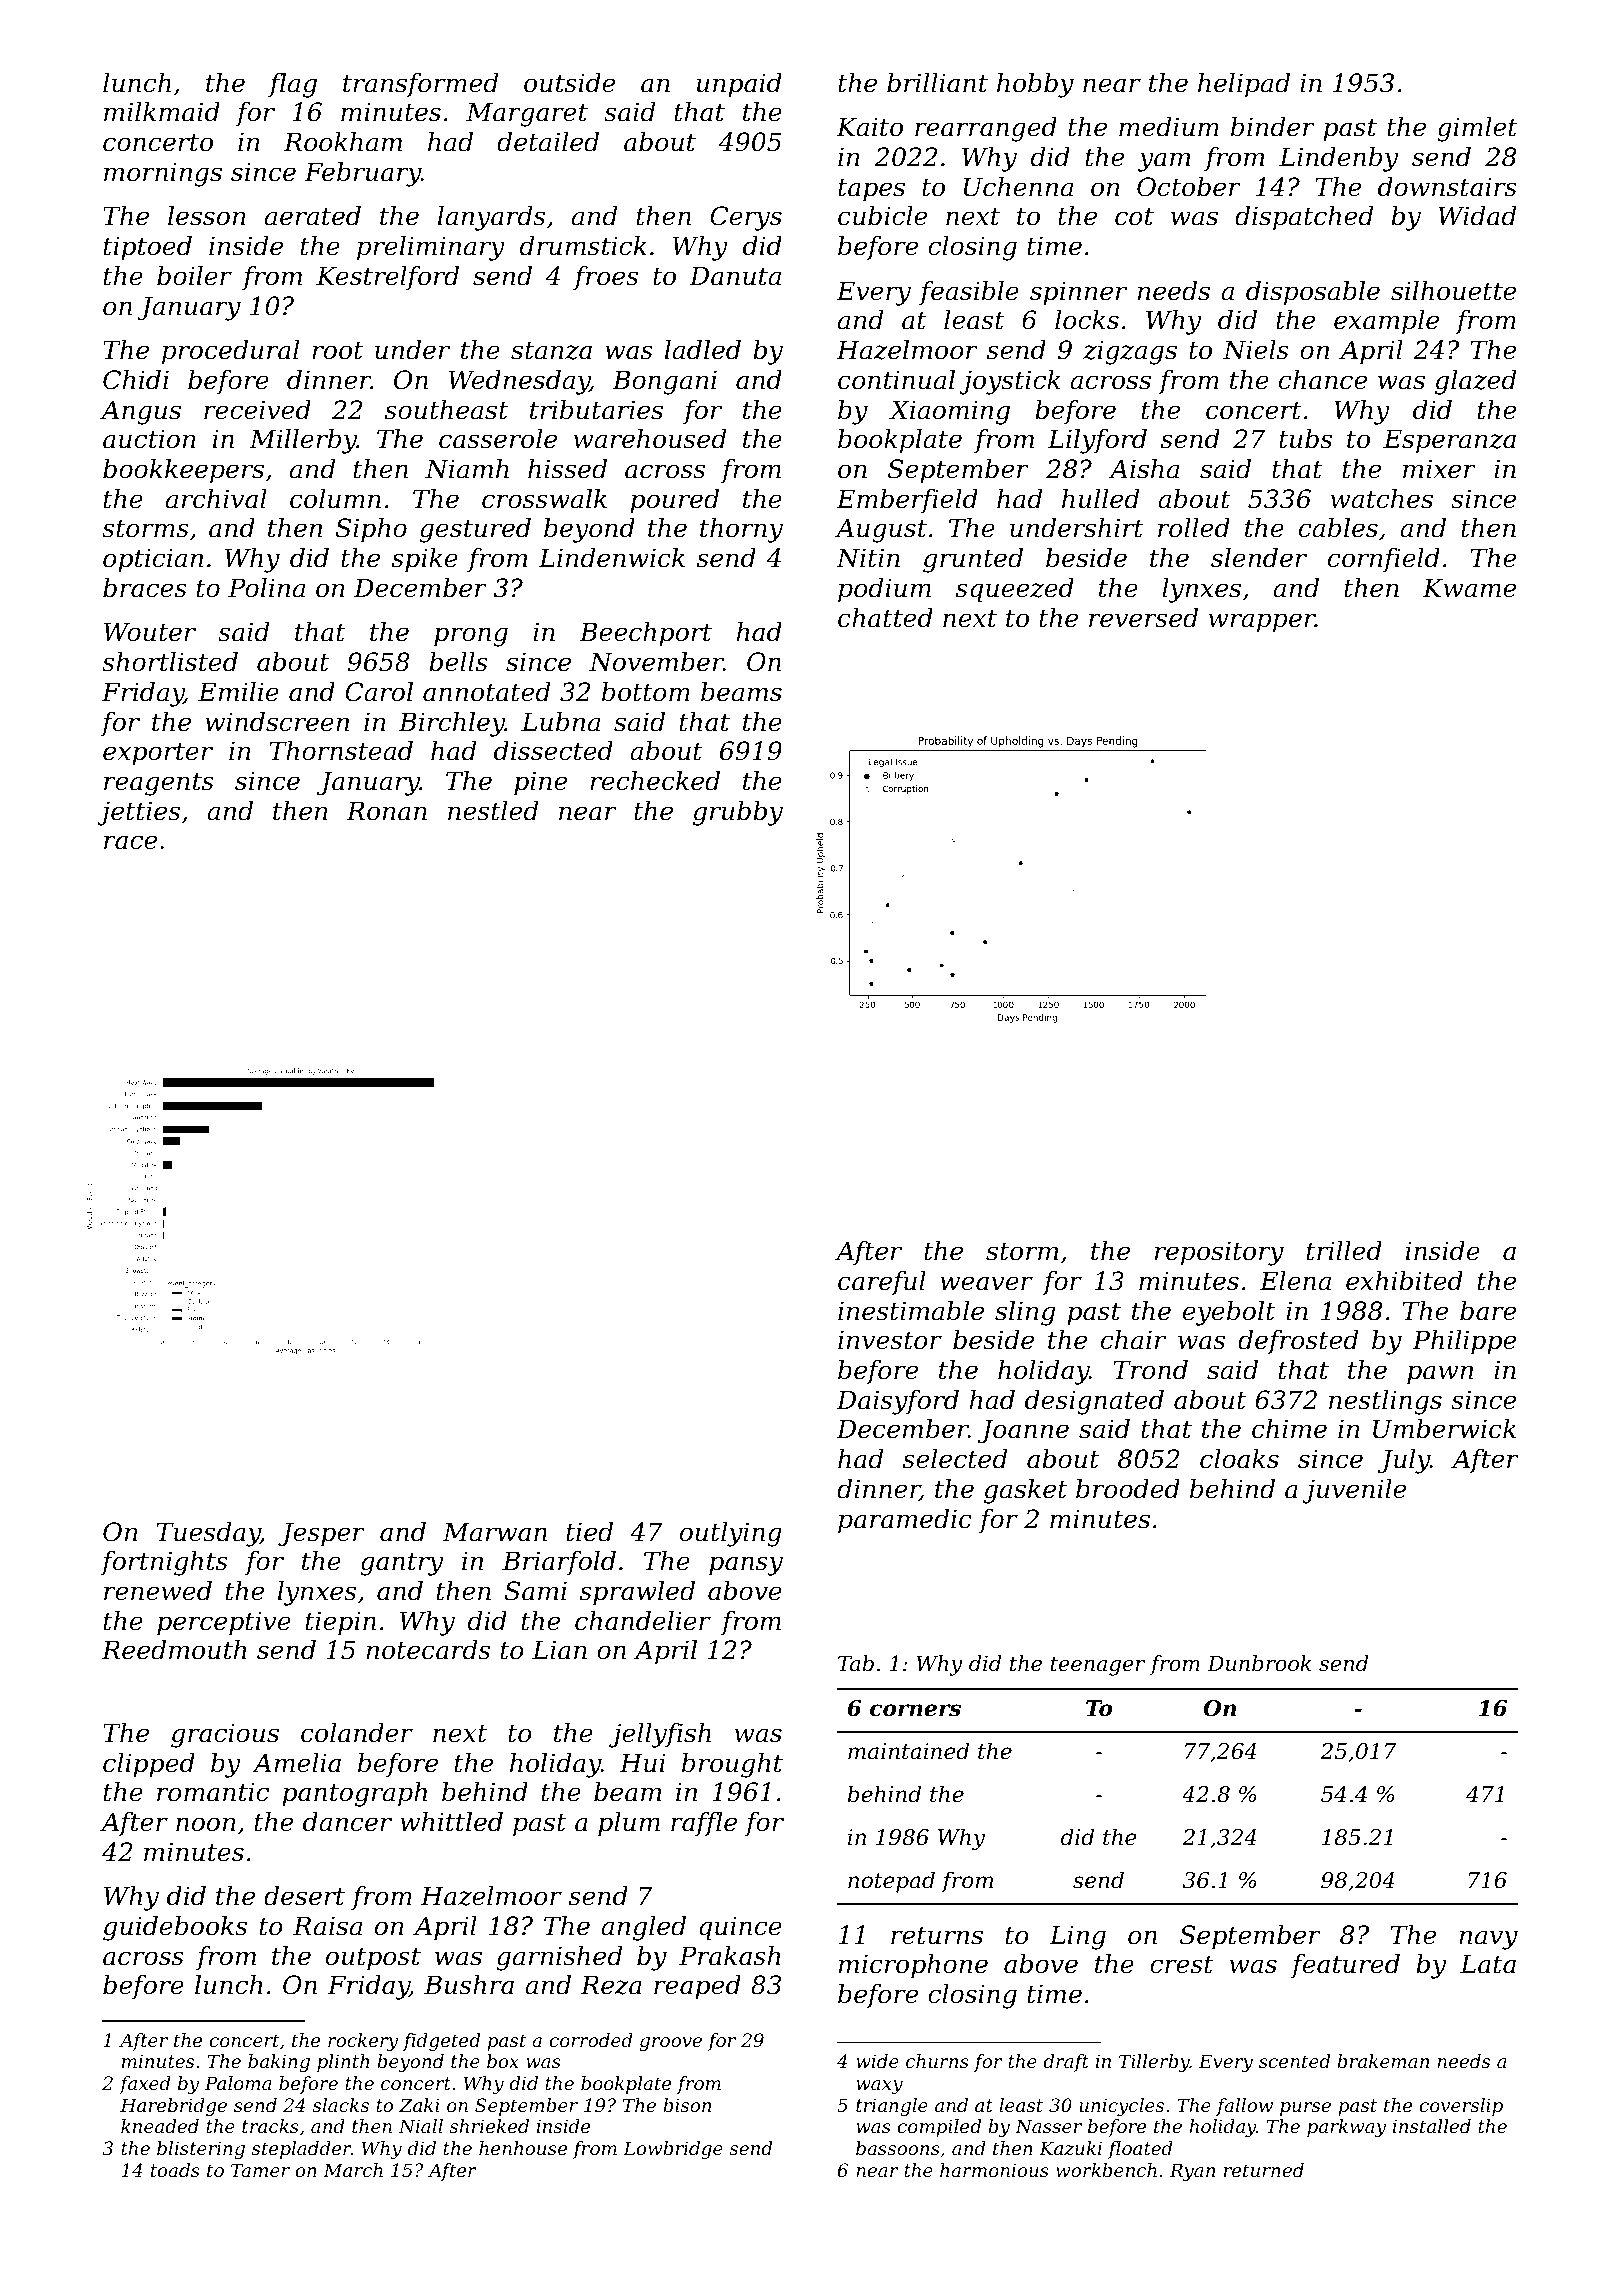  I want to click on Umberwick, so click(1444, 1429).
